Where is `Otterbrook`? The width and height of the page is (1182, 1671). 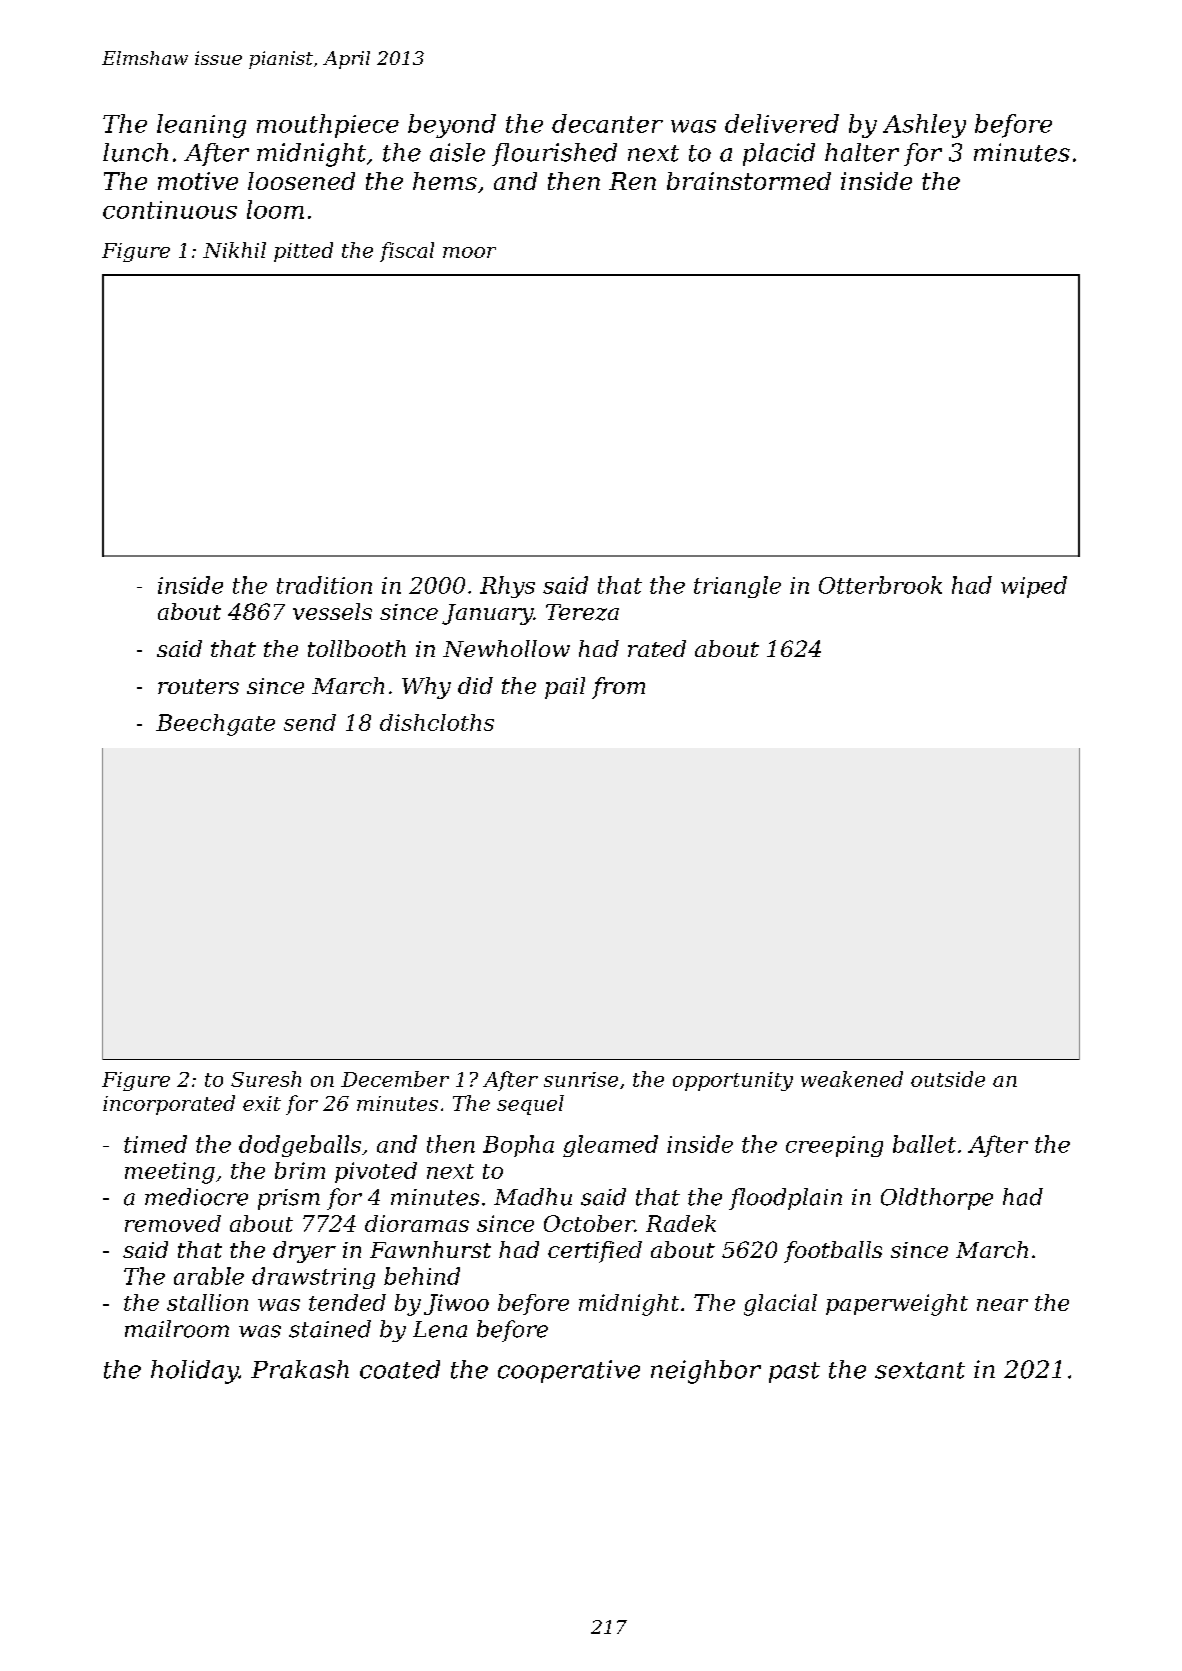
Otterbrook is located at coordinates (880, 585).
